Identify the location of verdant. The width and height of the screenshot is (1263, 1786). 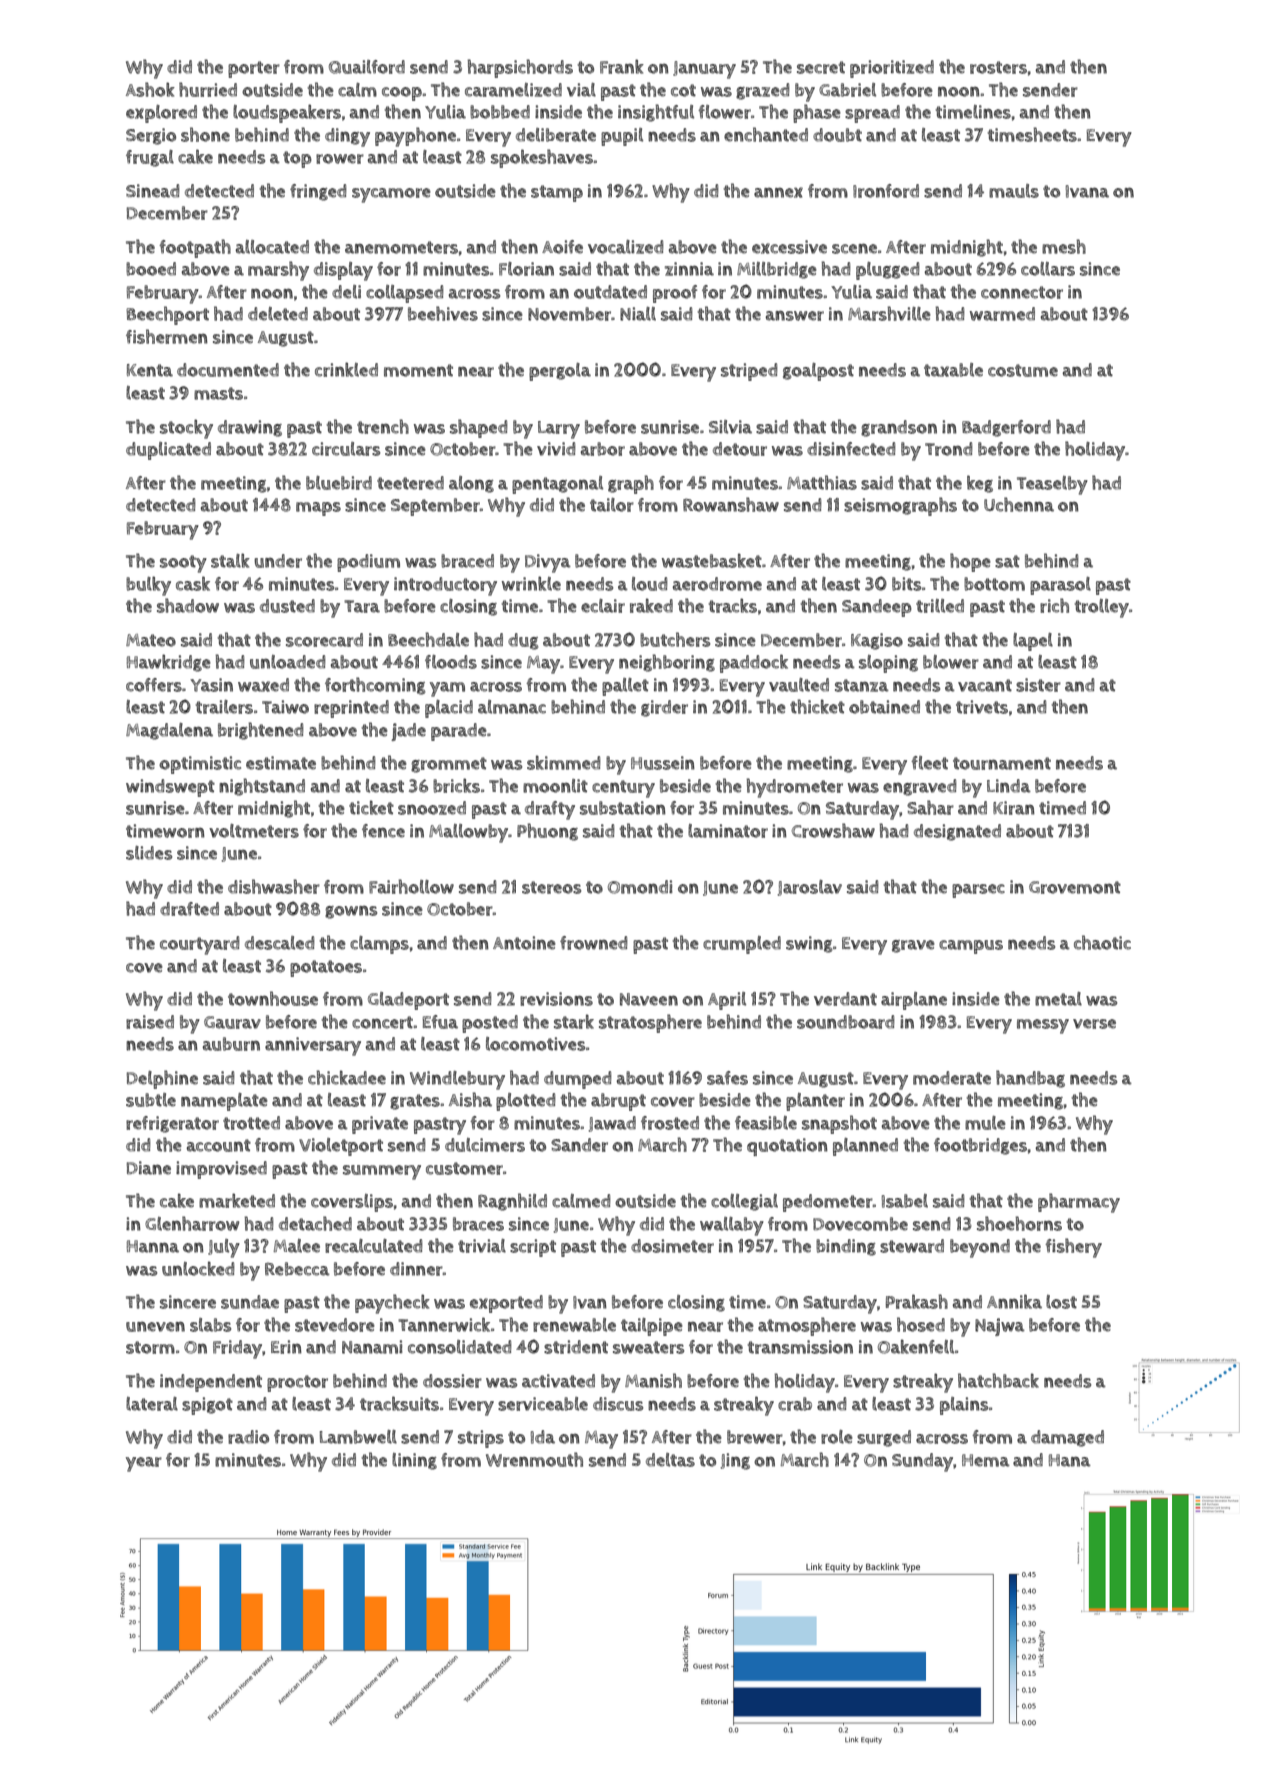
(845, 999).
